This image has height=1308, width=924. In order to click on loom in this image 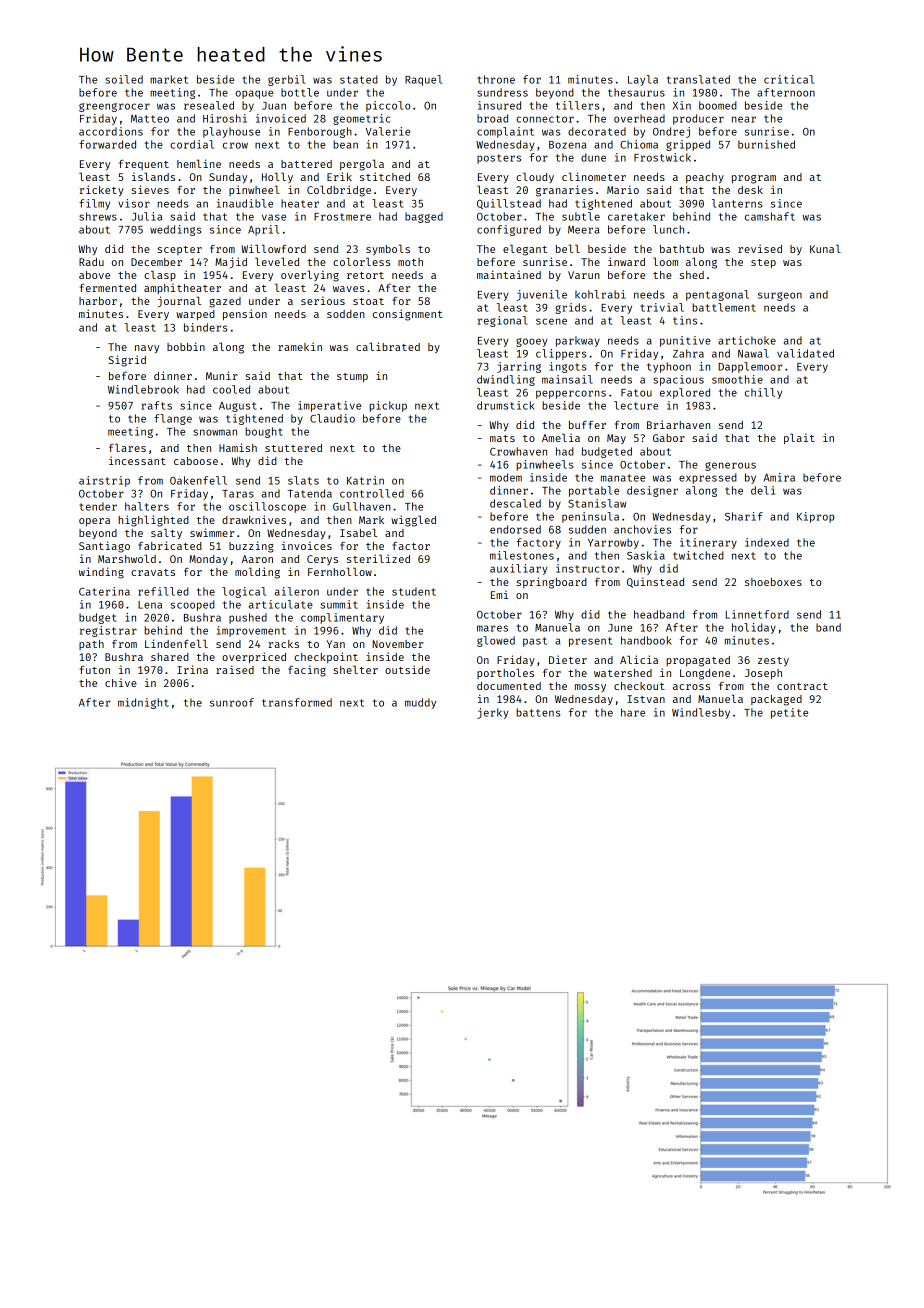, I will do `click(665, 261)`.
